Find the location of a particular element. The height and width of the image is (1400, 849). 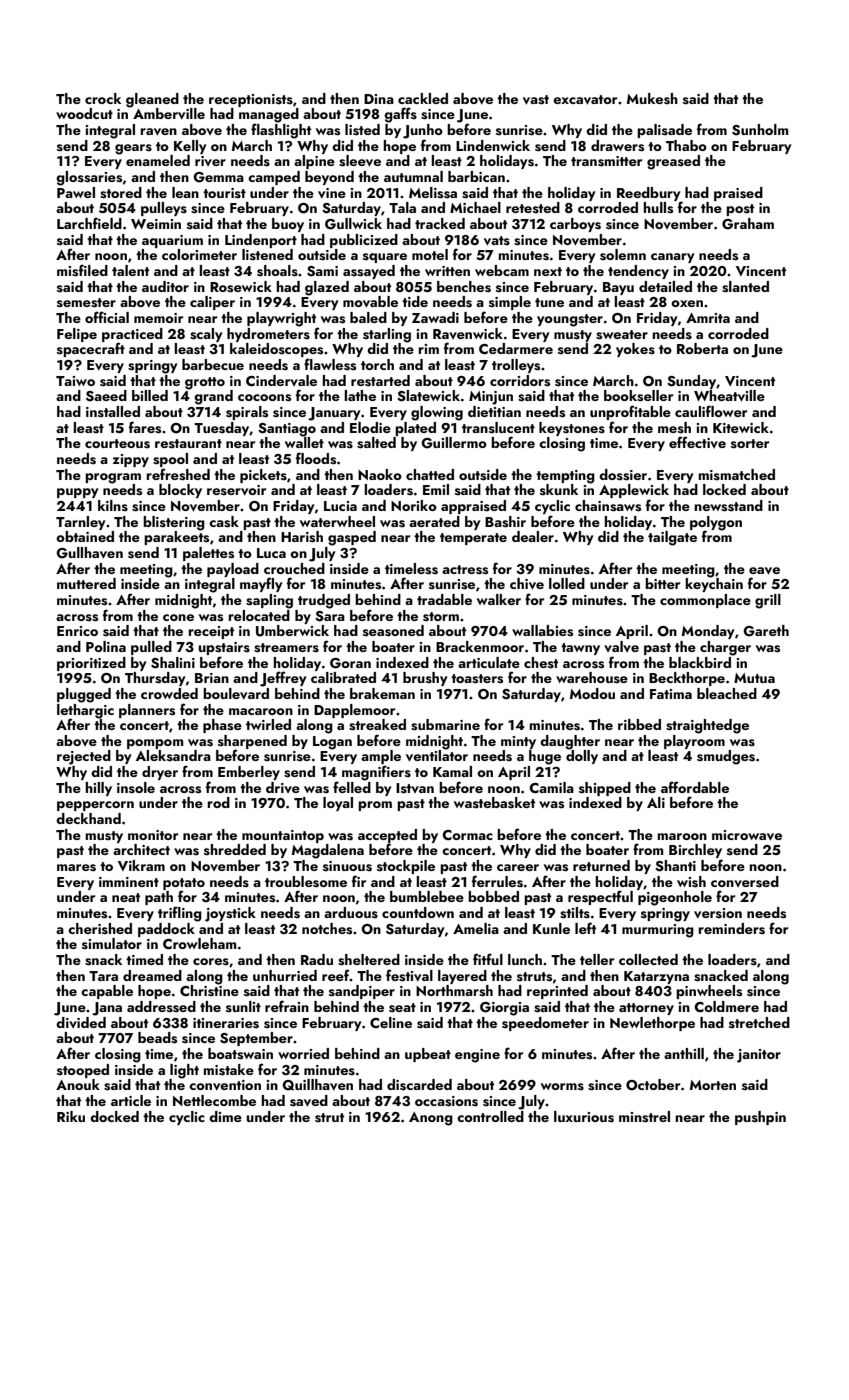

Amberville is located at coordinates (169, 114).
